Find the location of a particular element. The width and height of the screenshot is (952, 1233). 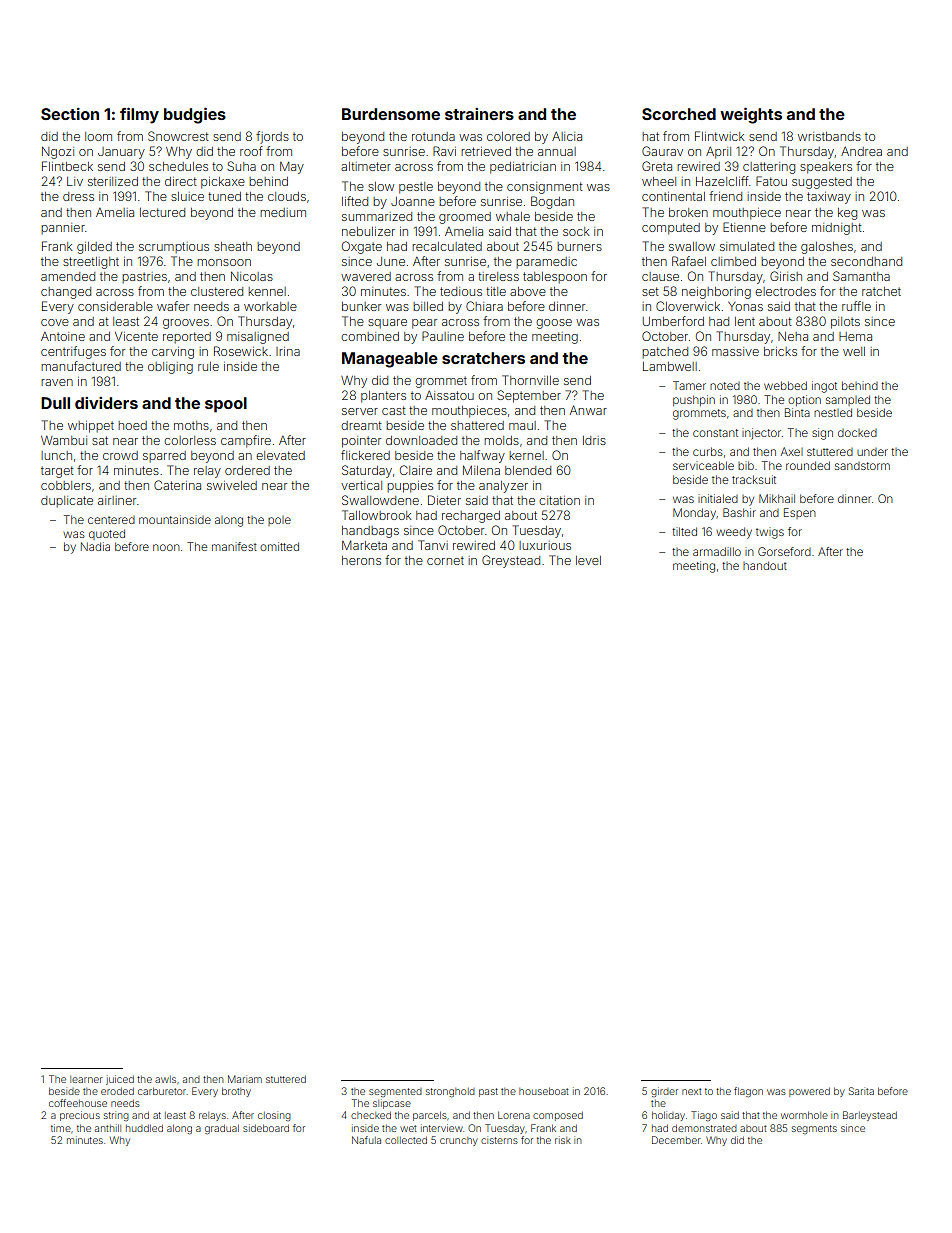

noon is located at coordinates (166, 547).
